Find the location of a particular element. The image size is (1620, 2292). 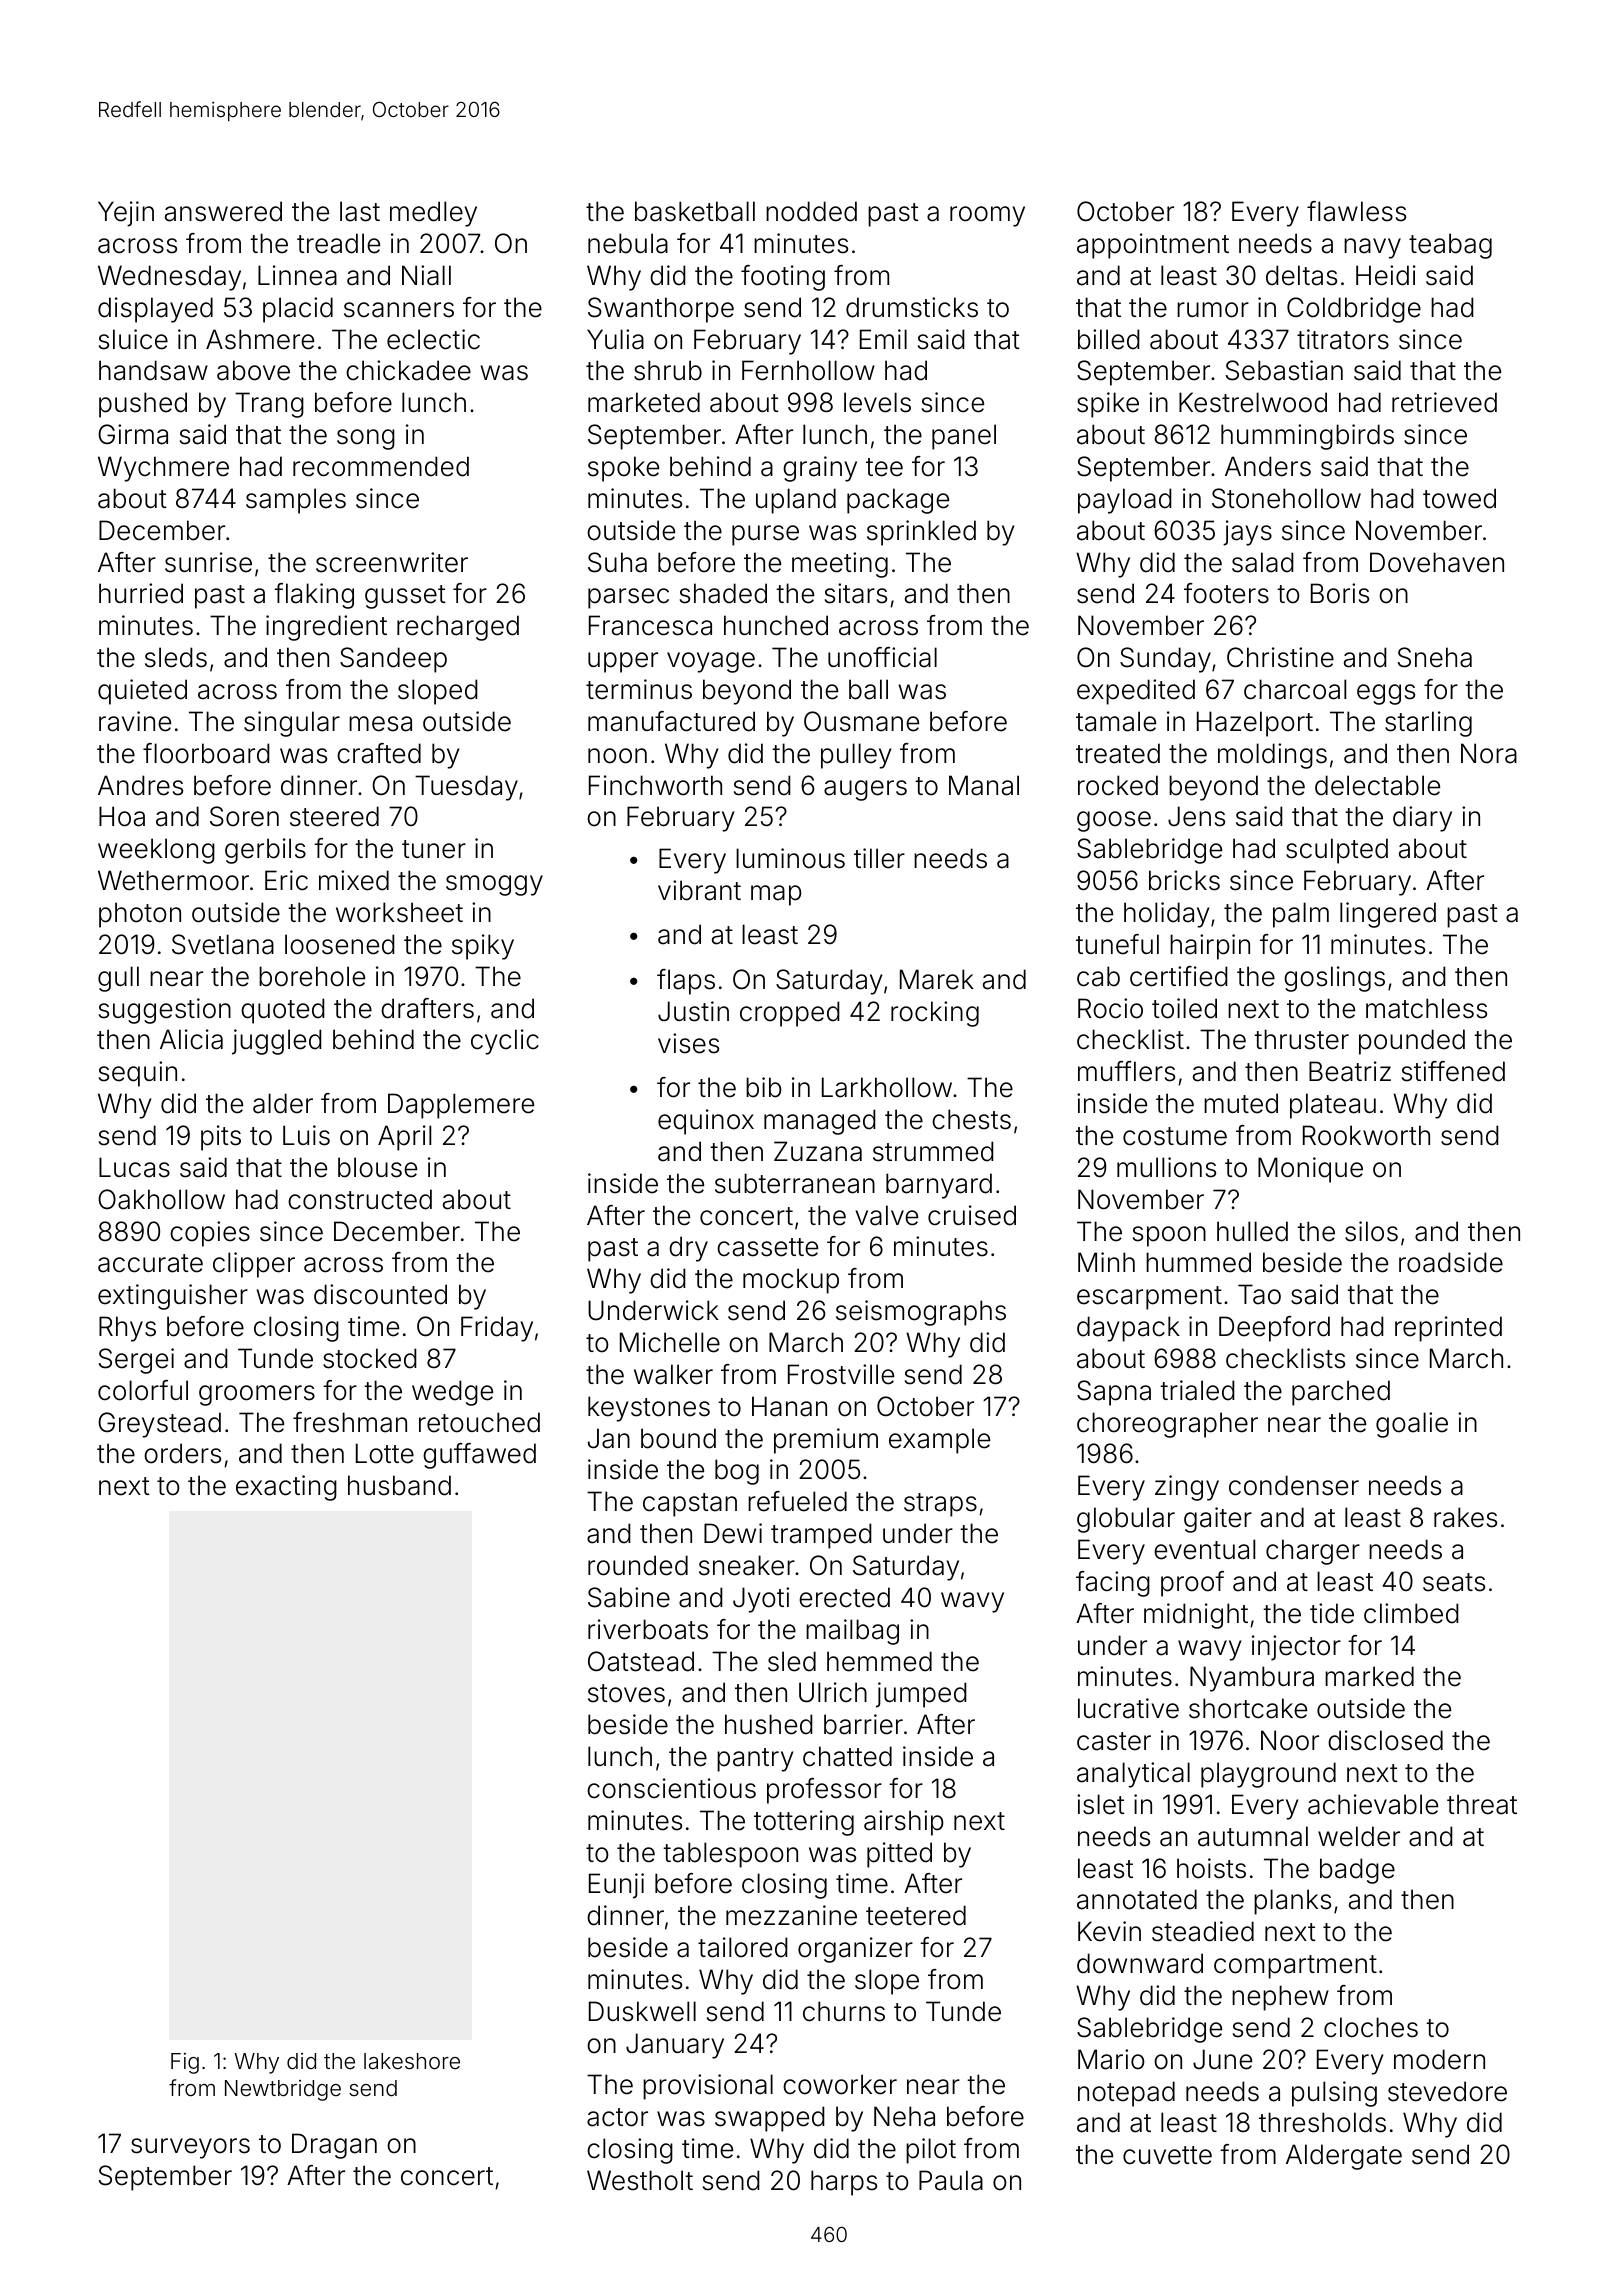

harps is located at coordinates (844, 2183).
